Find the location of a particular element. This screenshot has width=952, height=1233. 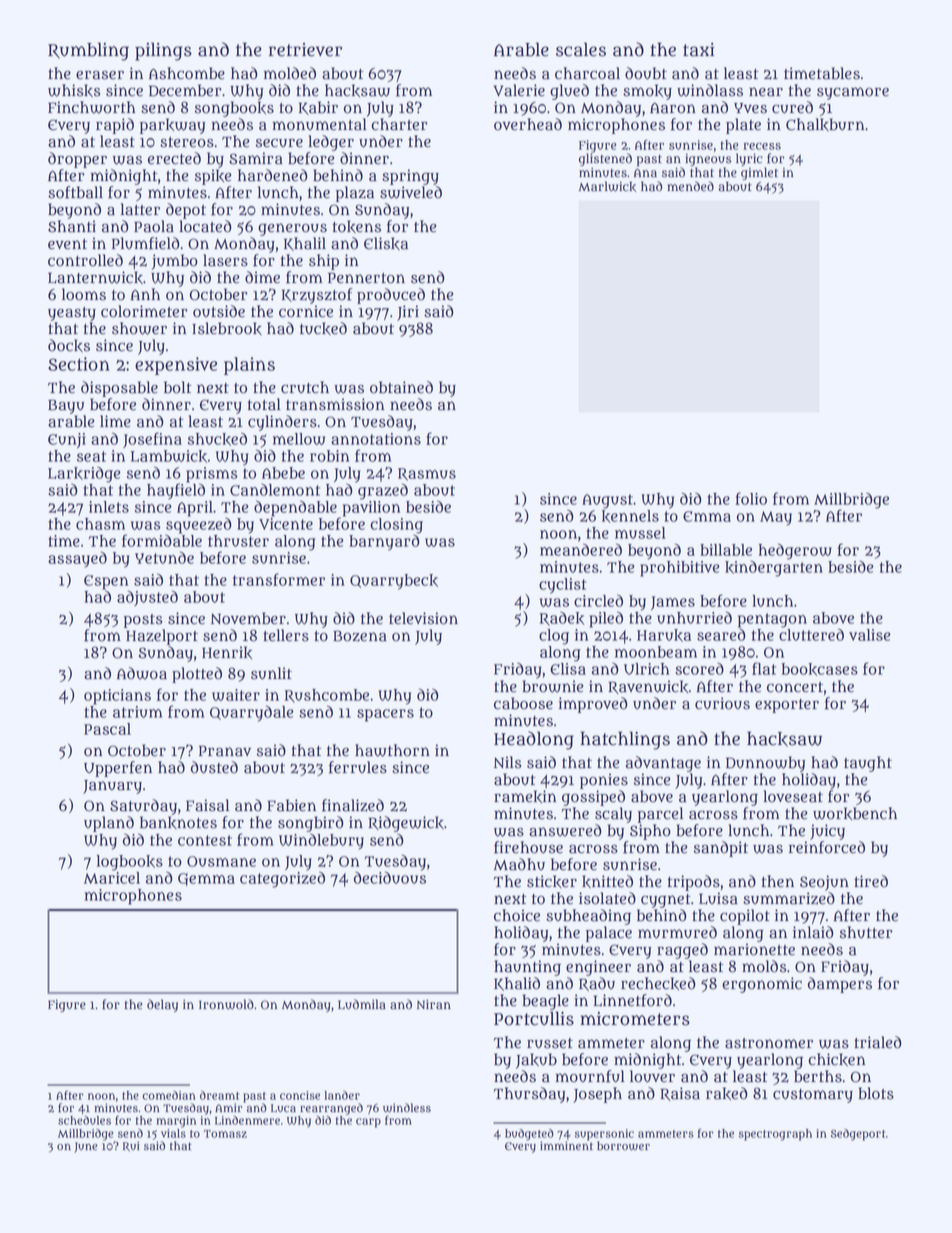

Dunnowby is located at coordinates (766, 764).
